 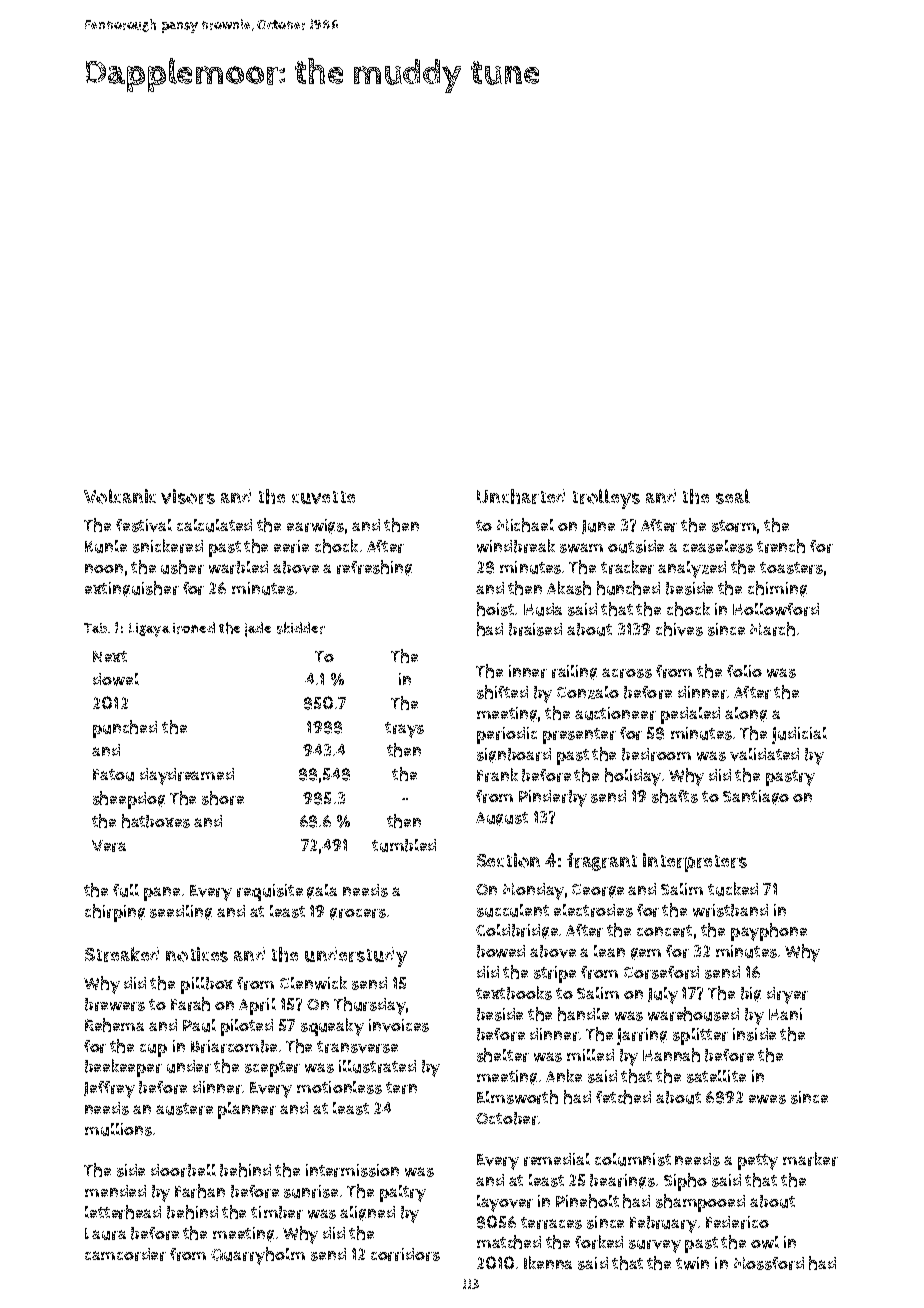 I want to click on trays, so click(x=404, y=730).
